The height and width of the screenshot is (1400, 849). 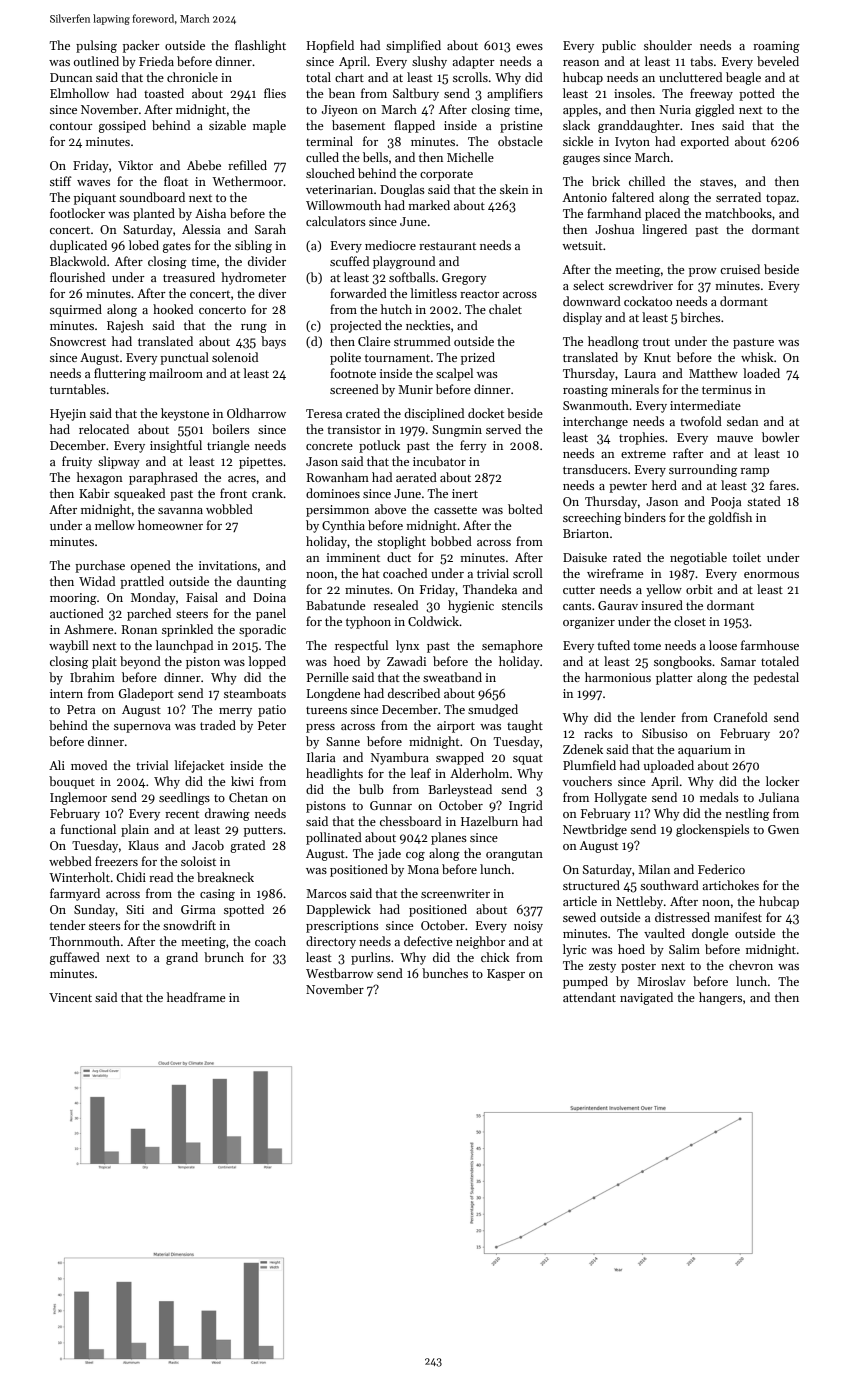 I want to click on structured, so click(x=591, y=885).
